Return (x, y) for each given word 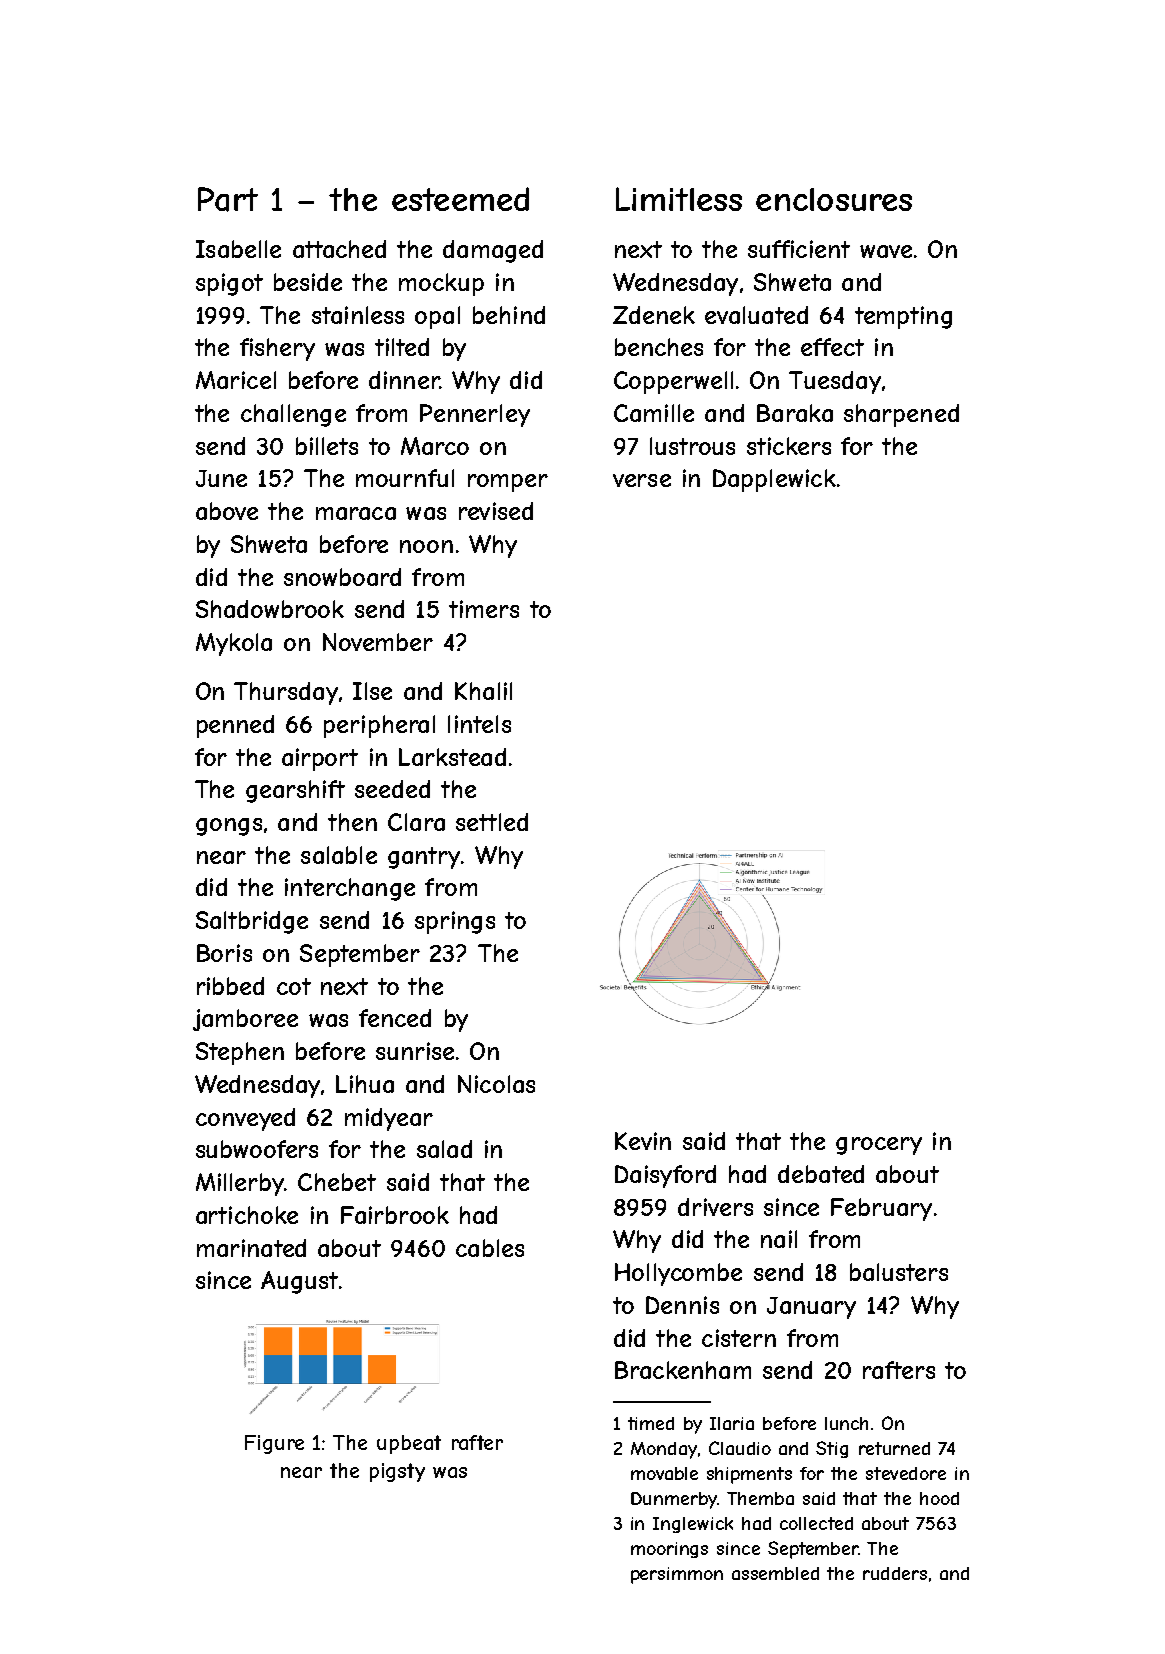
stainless (358, 315)
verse (642, 480)
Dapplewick (774, 480)
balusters (899, 1272)
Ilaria (732, 1423)
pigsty (397, 1472)
